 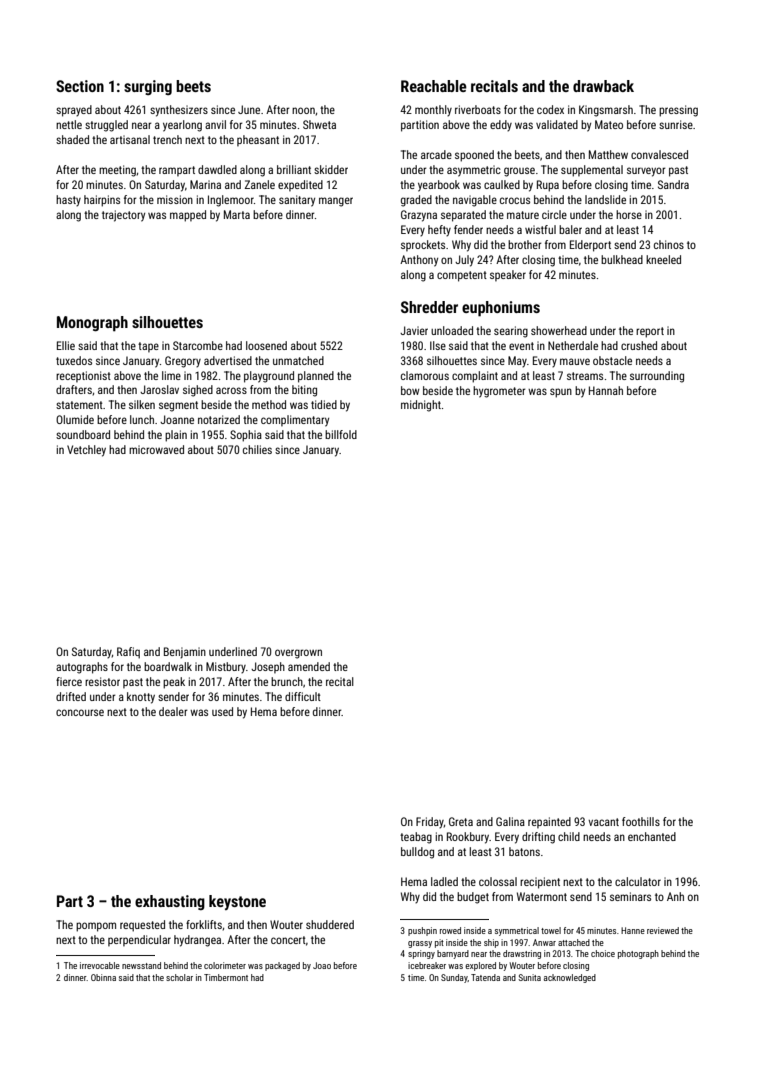 I want to click on Friday, so click(x=430, y=823).
